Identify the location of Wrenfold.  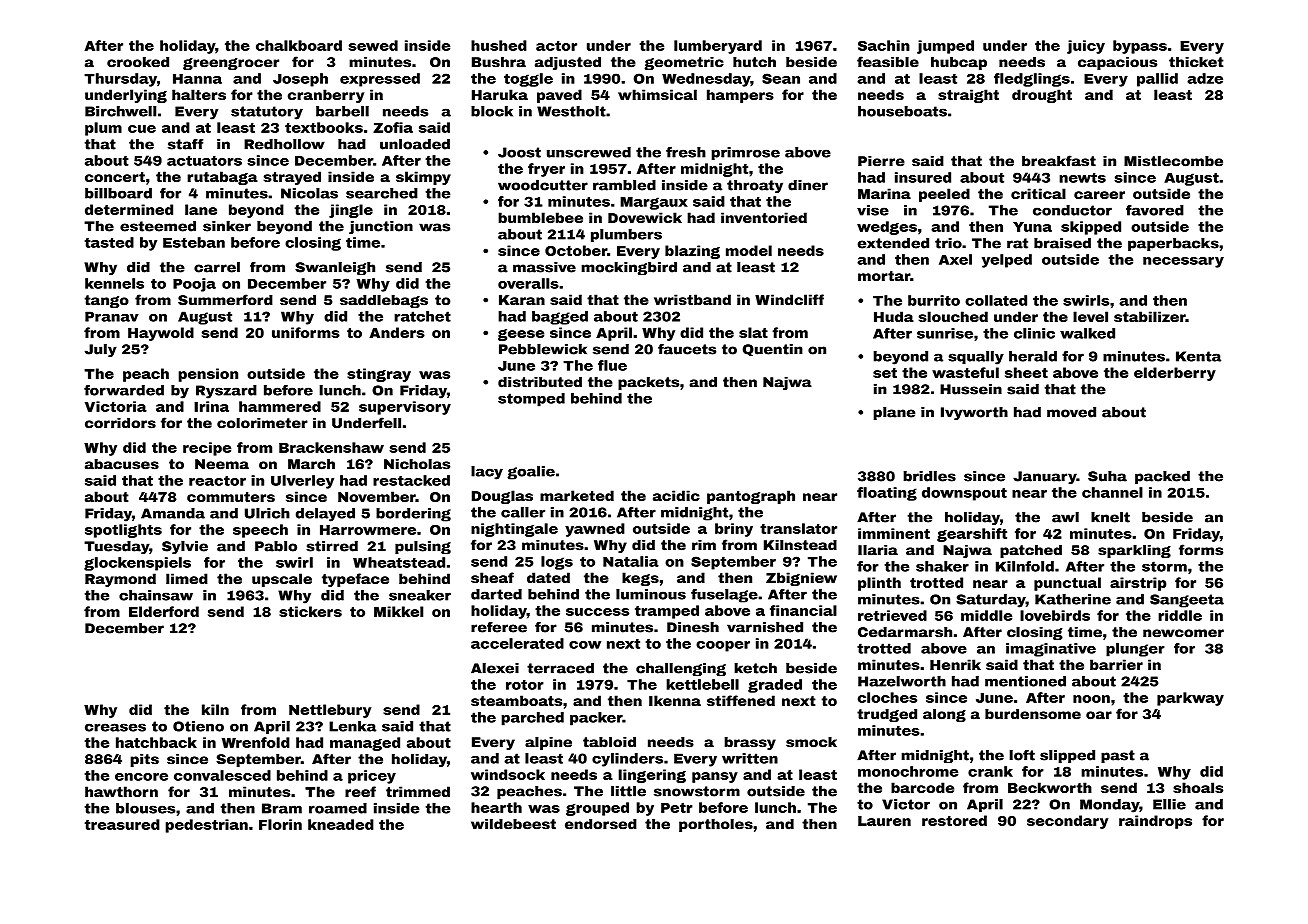
(256, 742).
